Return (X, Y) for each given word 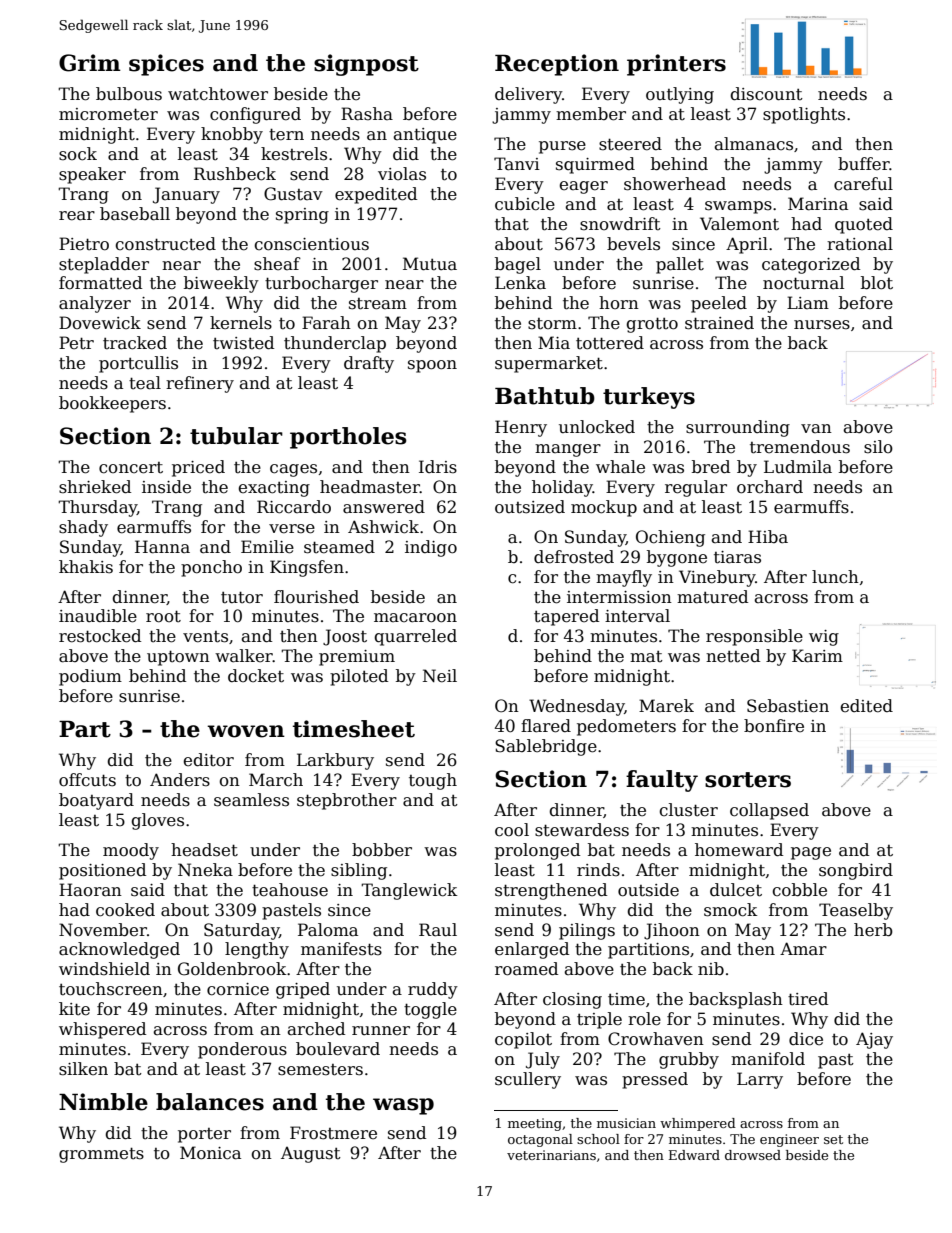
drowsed (753, 1155)
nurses (822, 325)
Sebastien (788, 706)
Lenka (520, 283)
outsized (530, 507)
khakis (86, 567)
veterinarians (551, 1155)
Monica (210, 1153)
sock (78, 154)
